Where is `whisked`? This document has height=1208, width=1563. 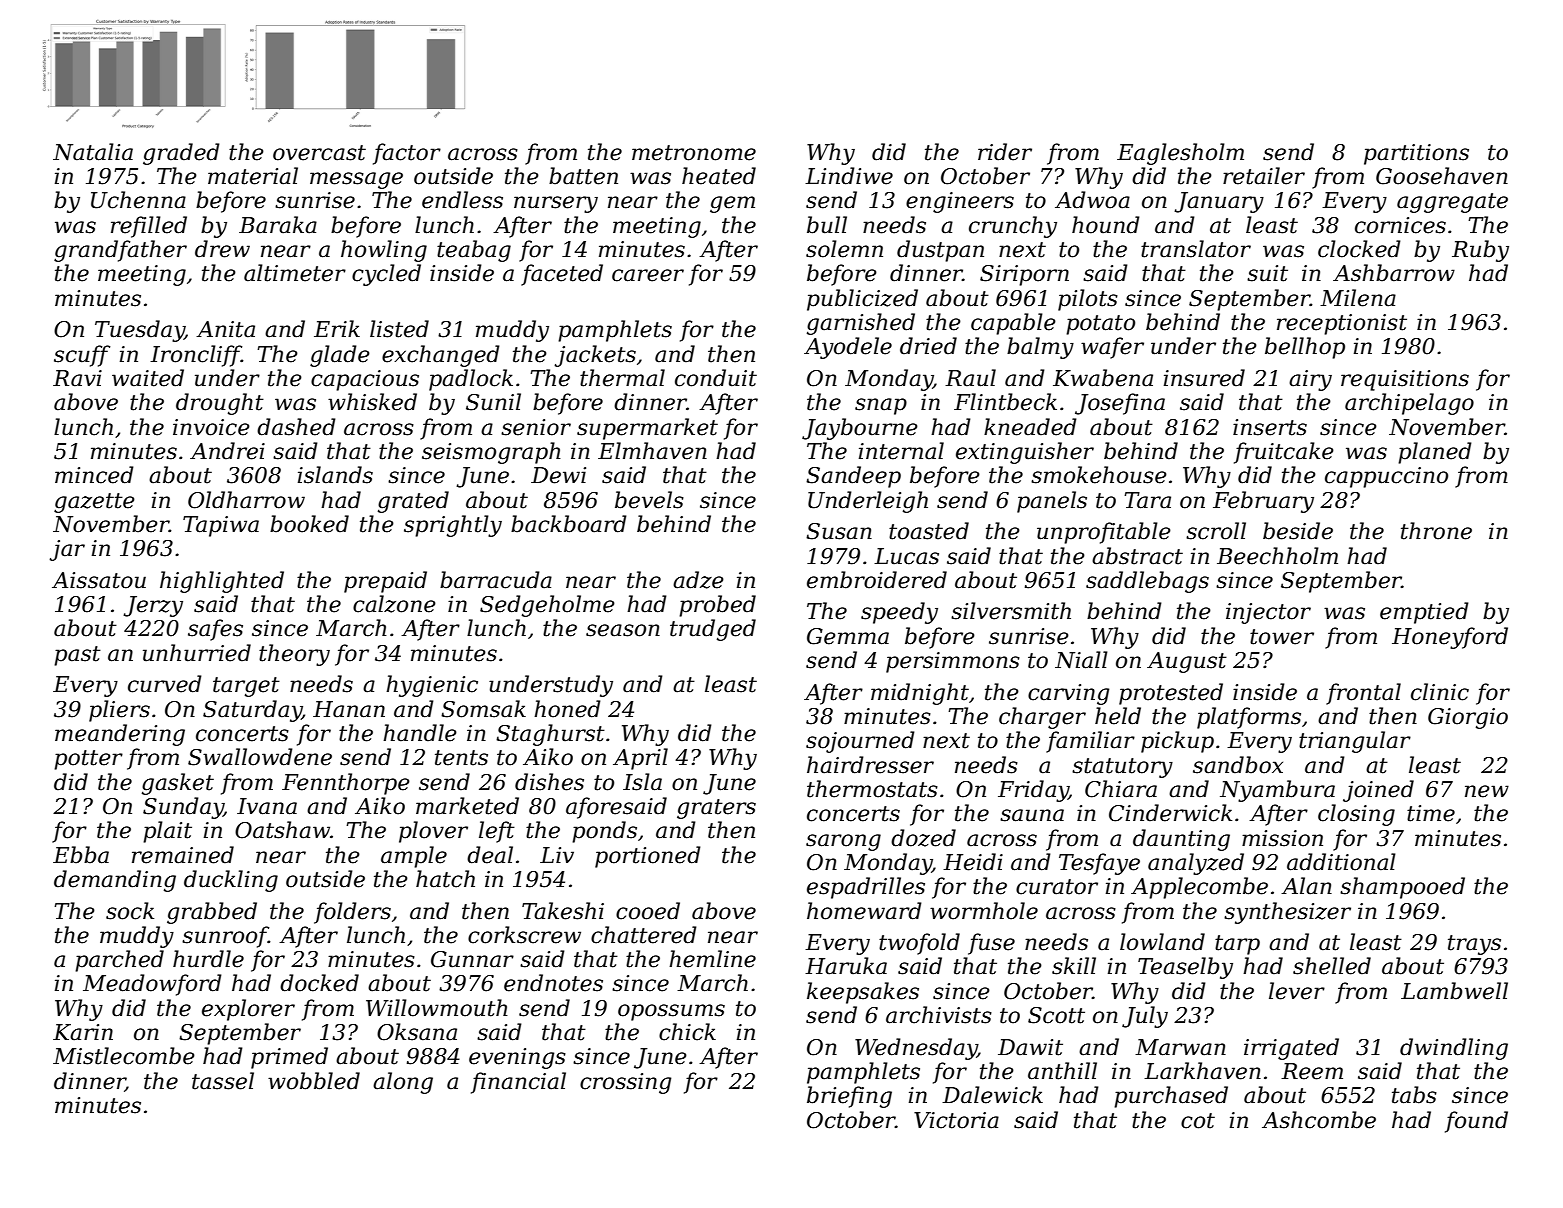 whisked is located at coordinates (372, 402).
